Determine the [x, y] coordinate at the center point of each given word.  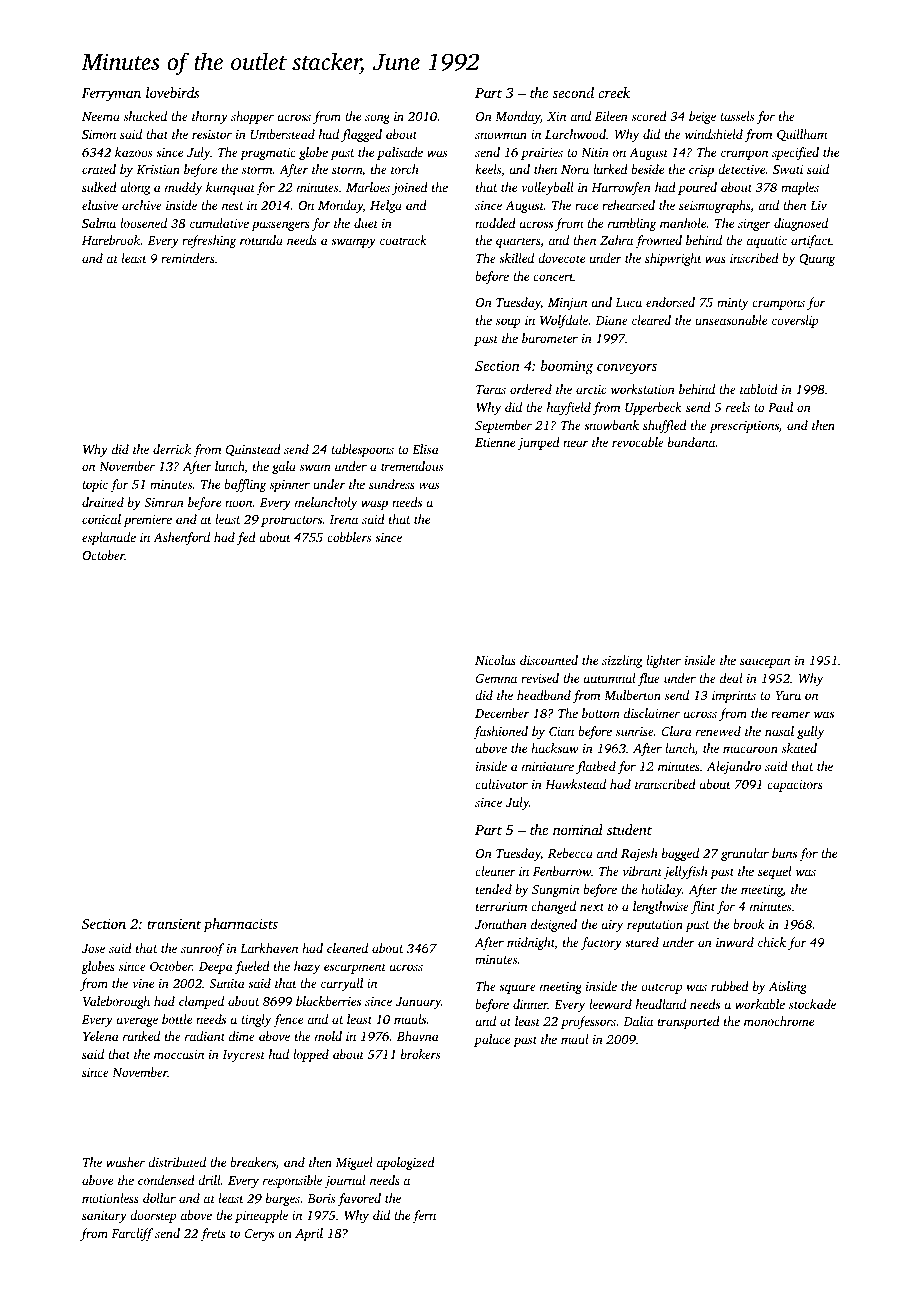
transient [174, 924]
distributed [177, 1162]
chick [772, 942]
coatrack [403, 240]
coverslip [795, 321]
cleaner [495, 871]
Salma [99, 223]
